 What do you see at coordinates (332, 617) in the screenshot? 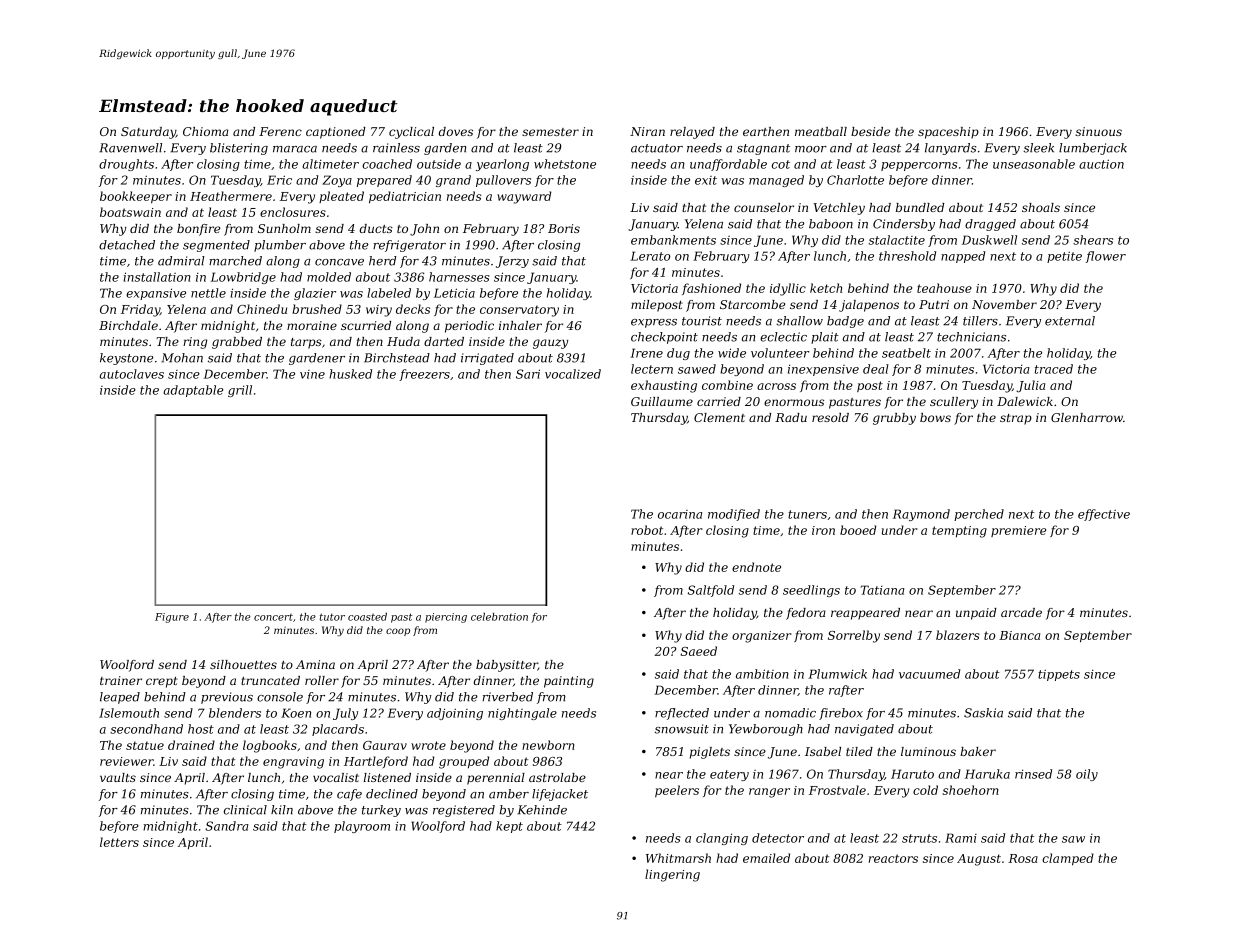
I see `tutor` at bounding box center [332, 617].
